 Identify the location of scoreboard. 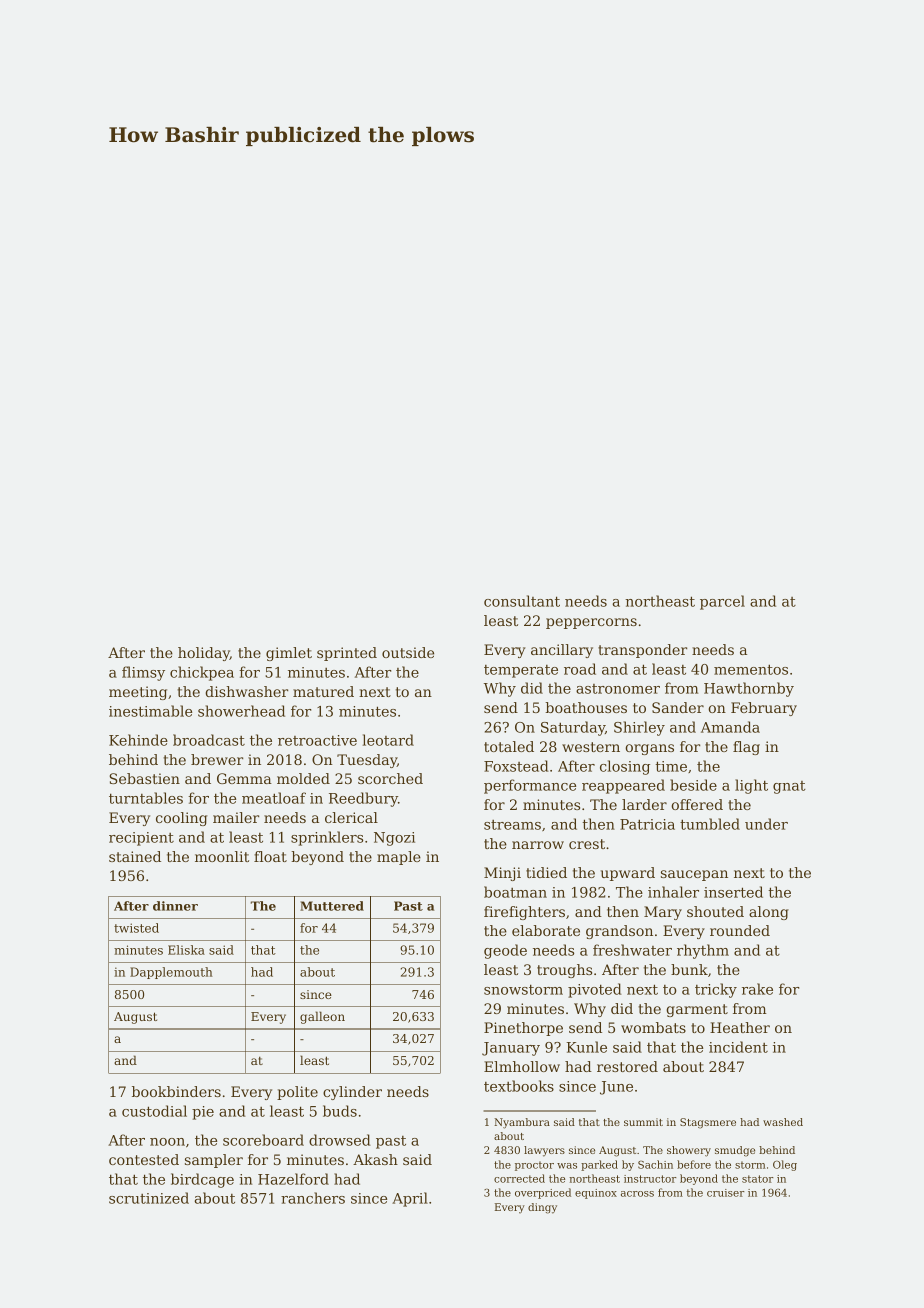
(263, 1140).
